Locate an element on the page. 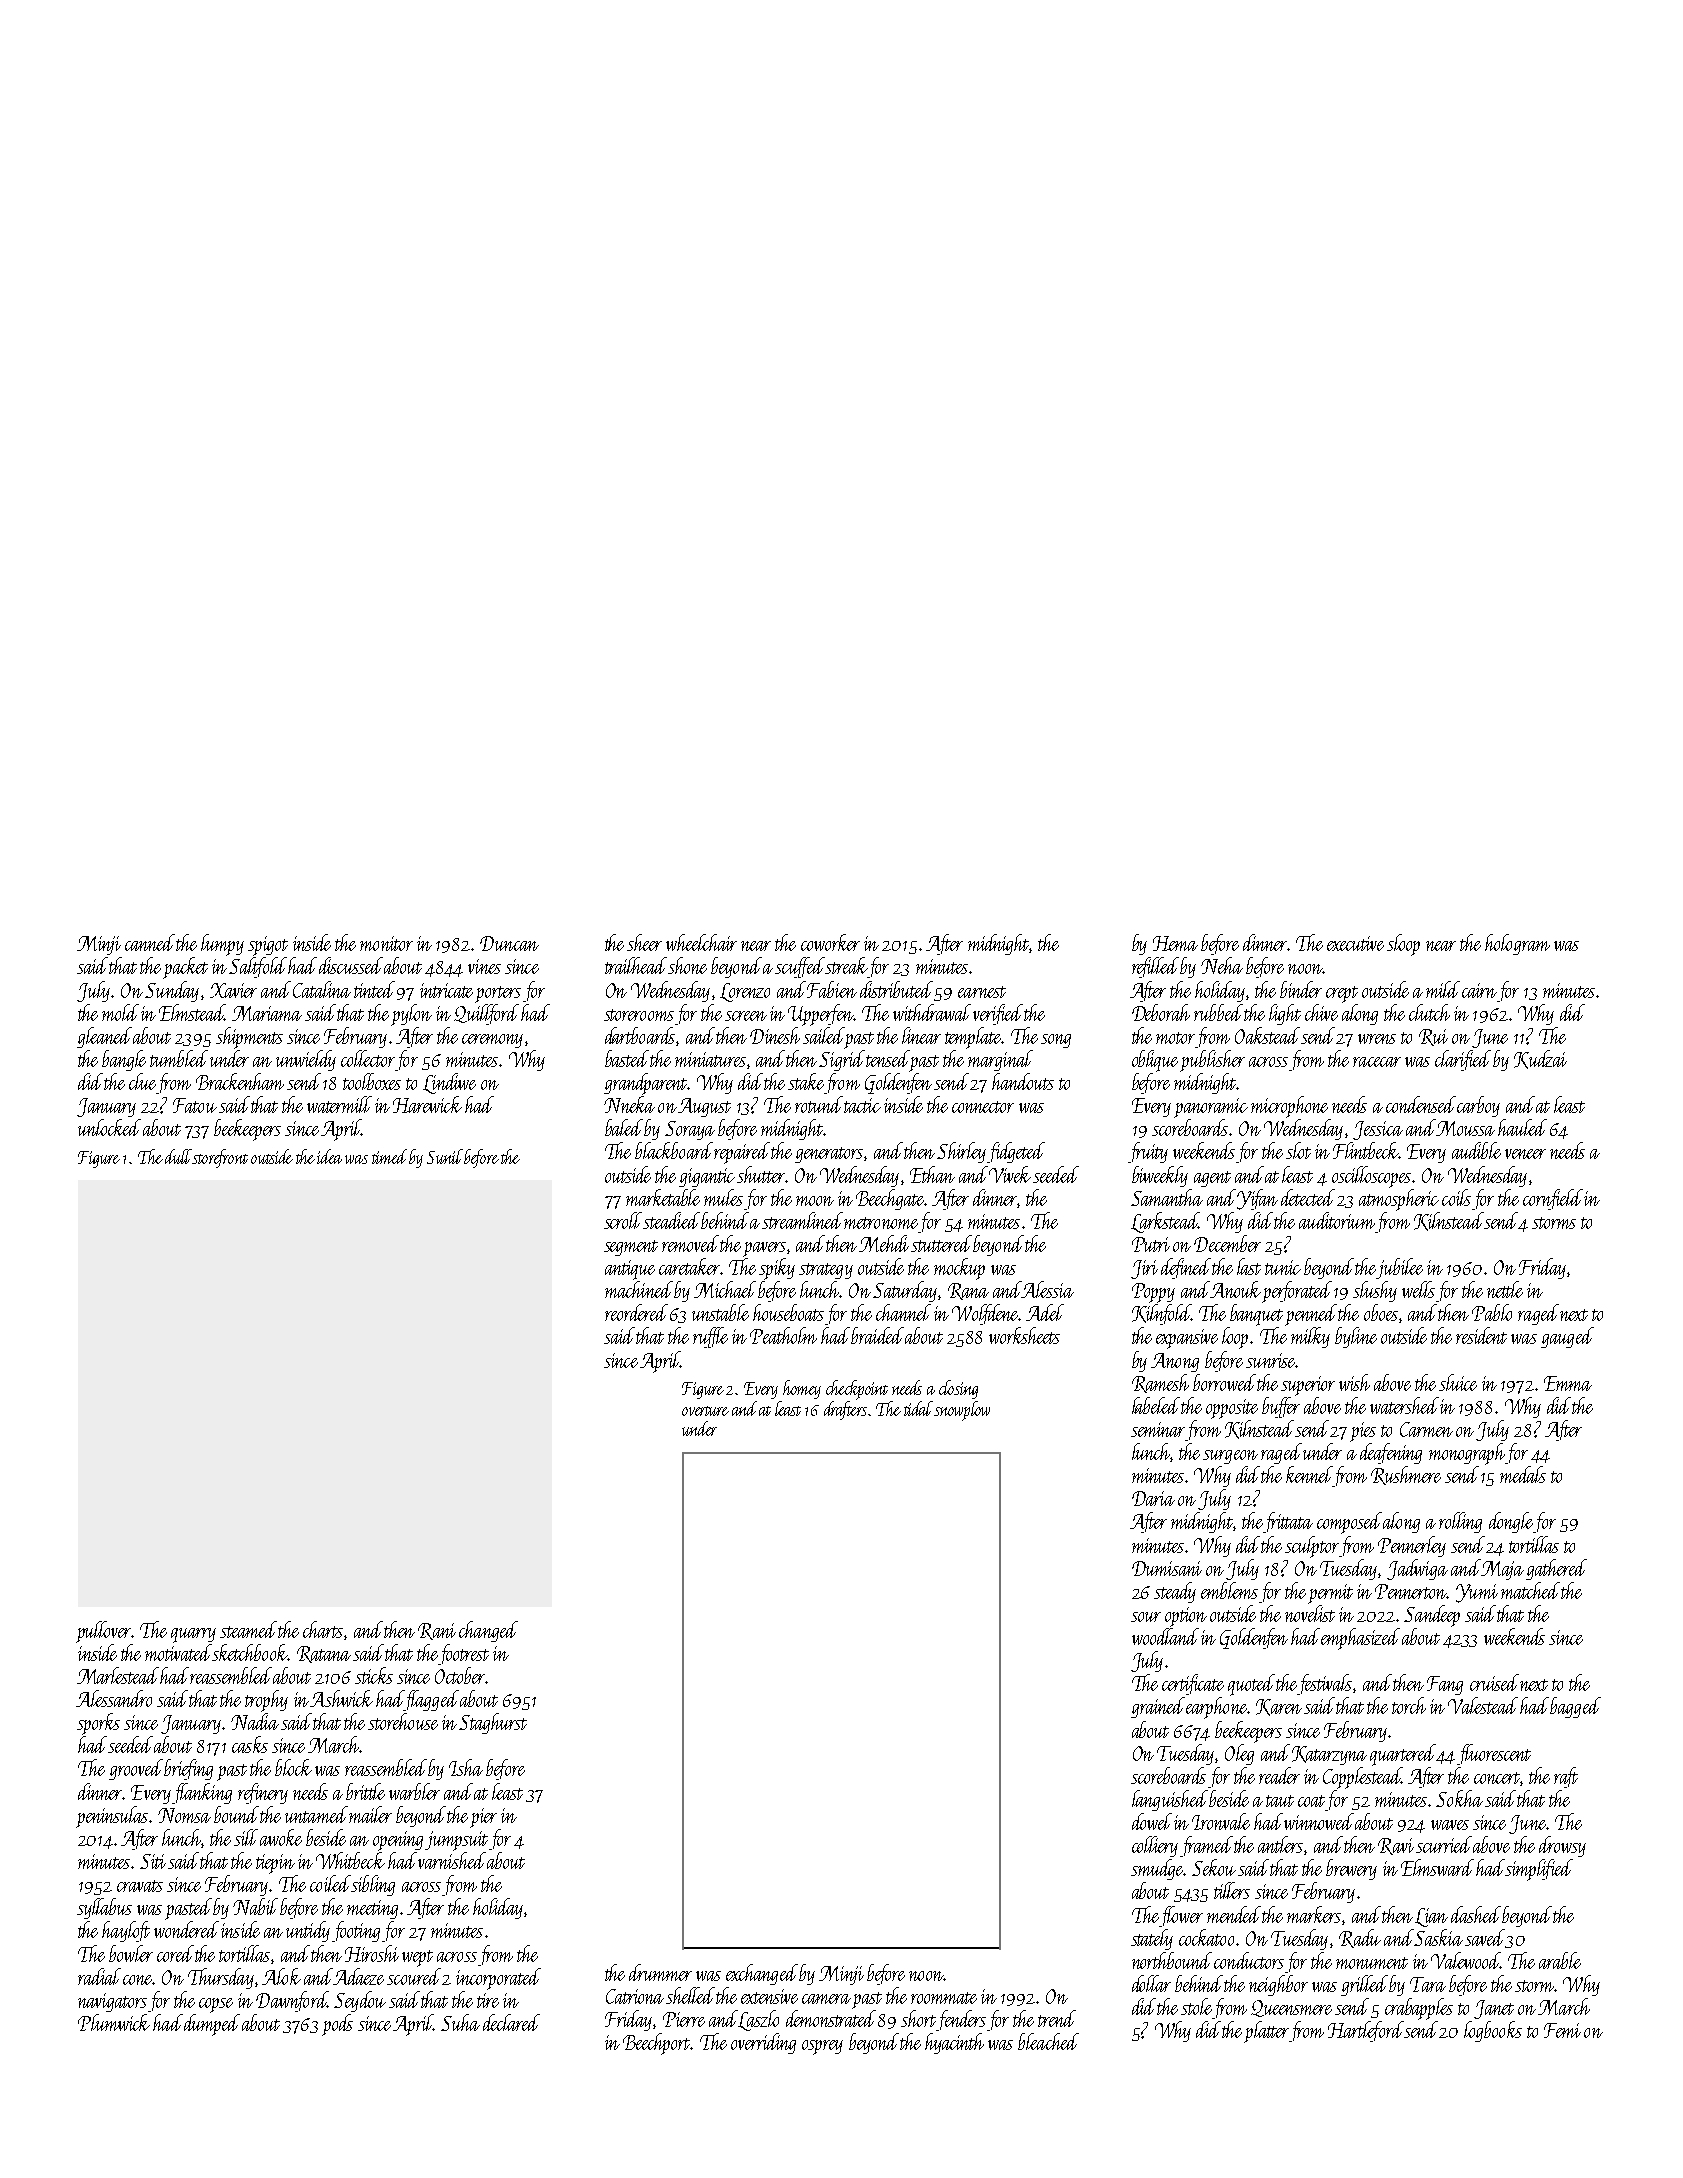 This image has height=2178, width=1683. Marlestead is located at coordinates (118, 1675).
